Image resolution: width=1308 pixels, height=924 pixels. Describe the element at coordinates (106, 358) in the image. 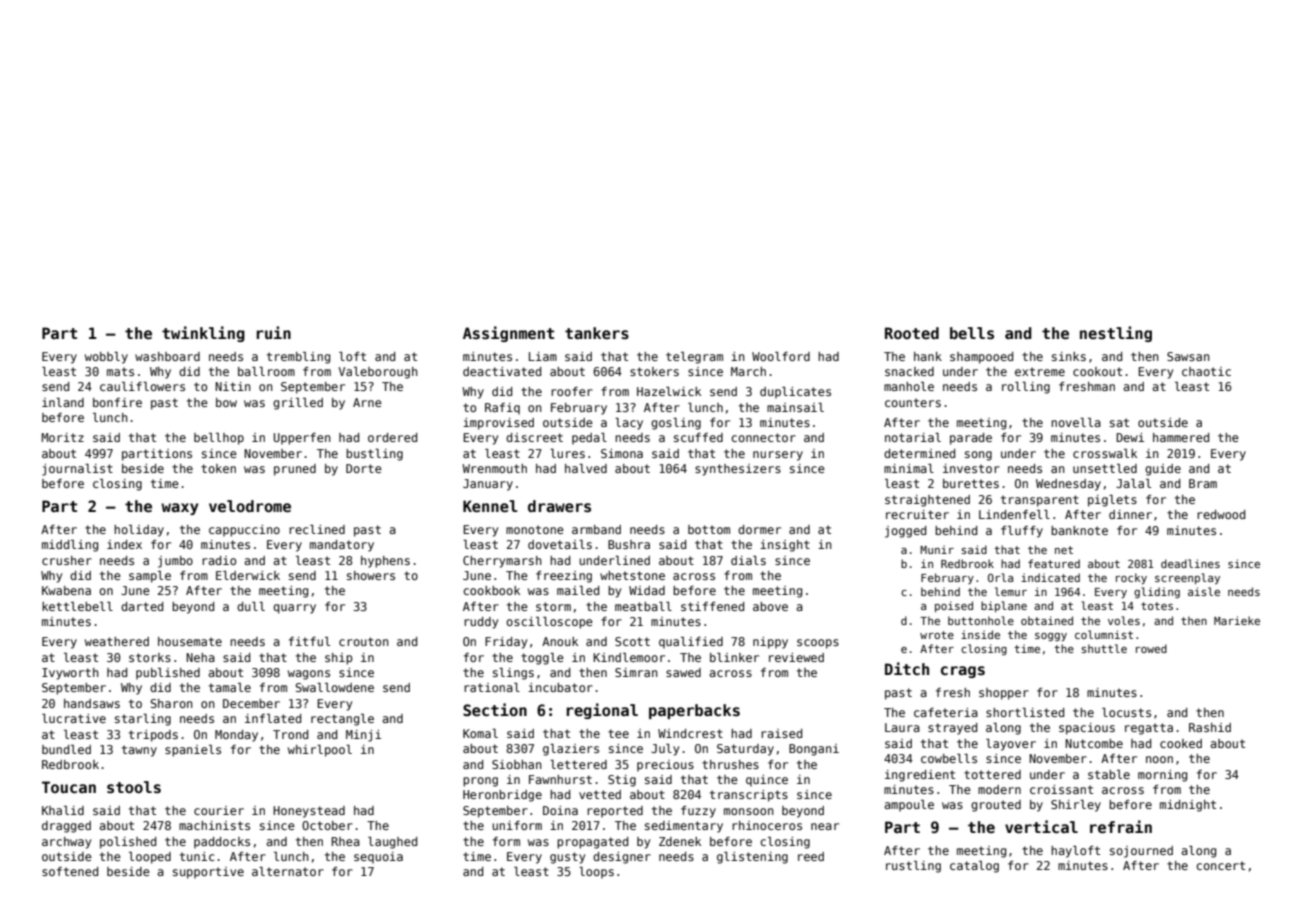

I see `wobbly` at that location.
